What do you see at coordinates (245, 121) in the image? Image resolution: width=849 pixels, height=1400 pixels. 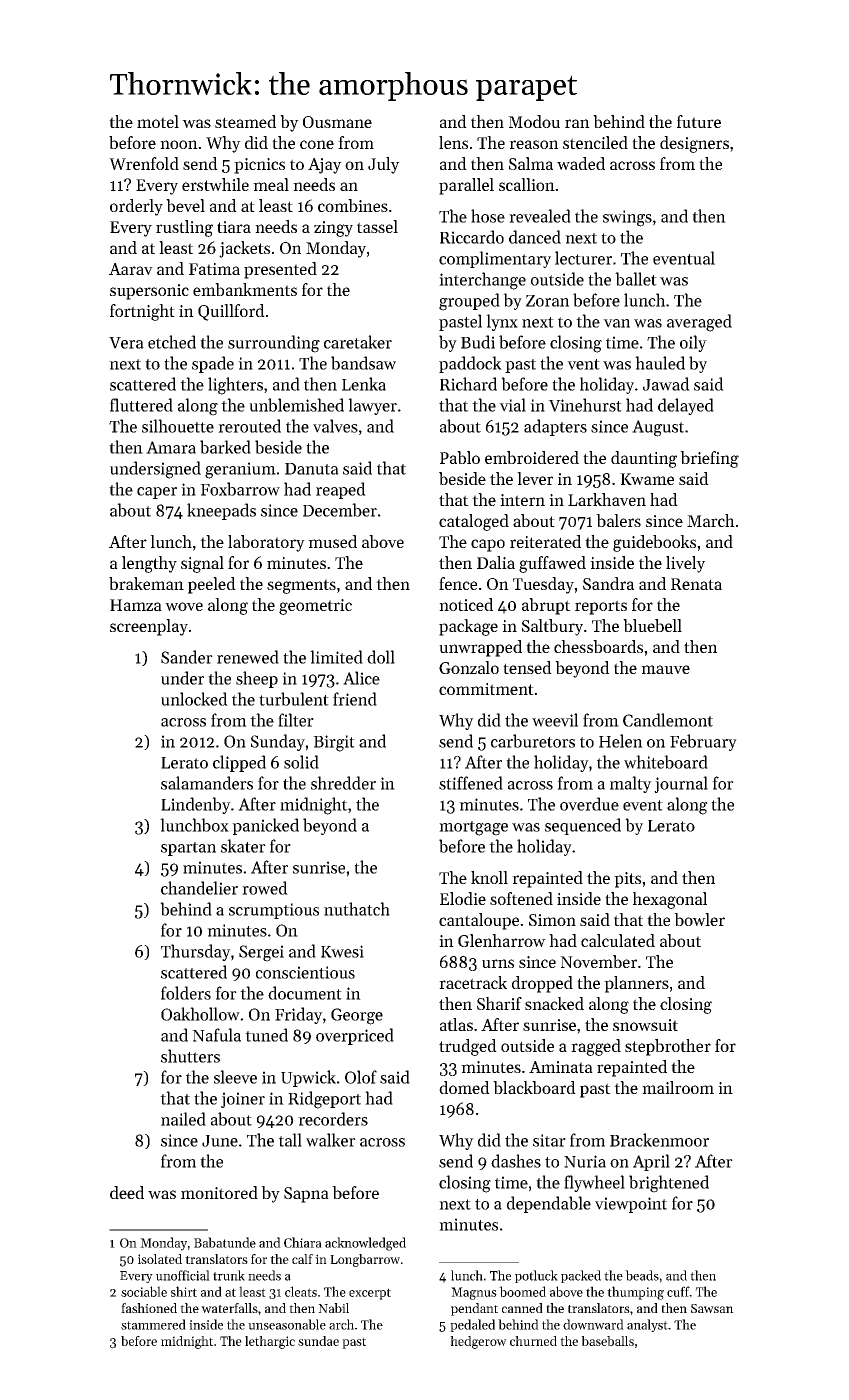 I see `steamed` at bounding box center [245, 121].
